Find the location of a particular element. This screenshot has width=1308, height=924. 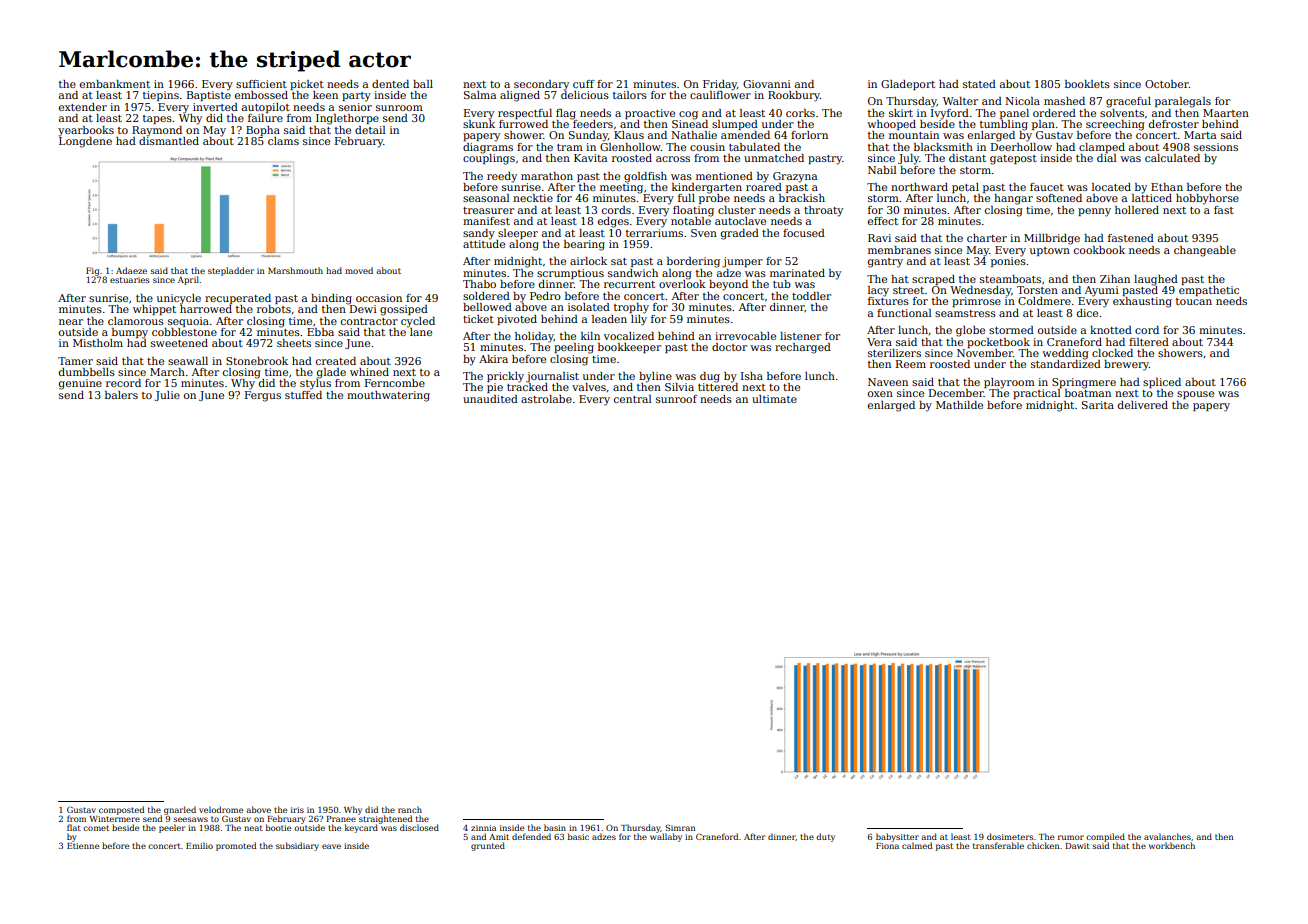

central is located at coordinates (633, 399).
